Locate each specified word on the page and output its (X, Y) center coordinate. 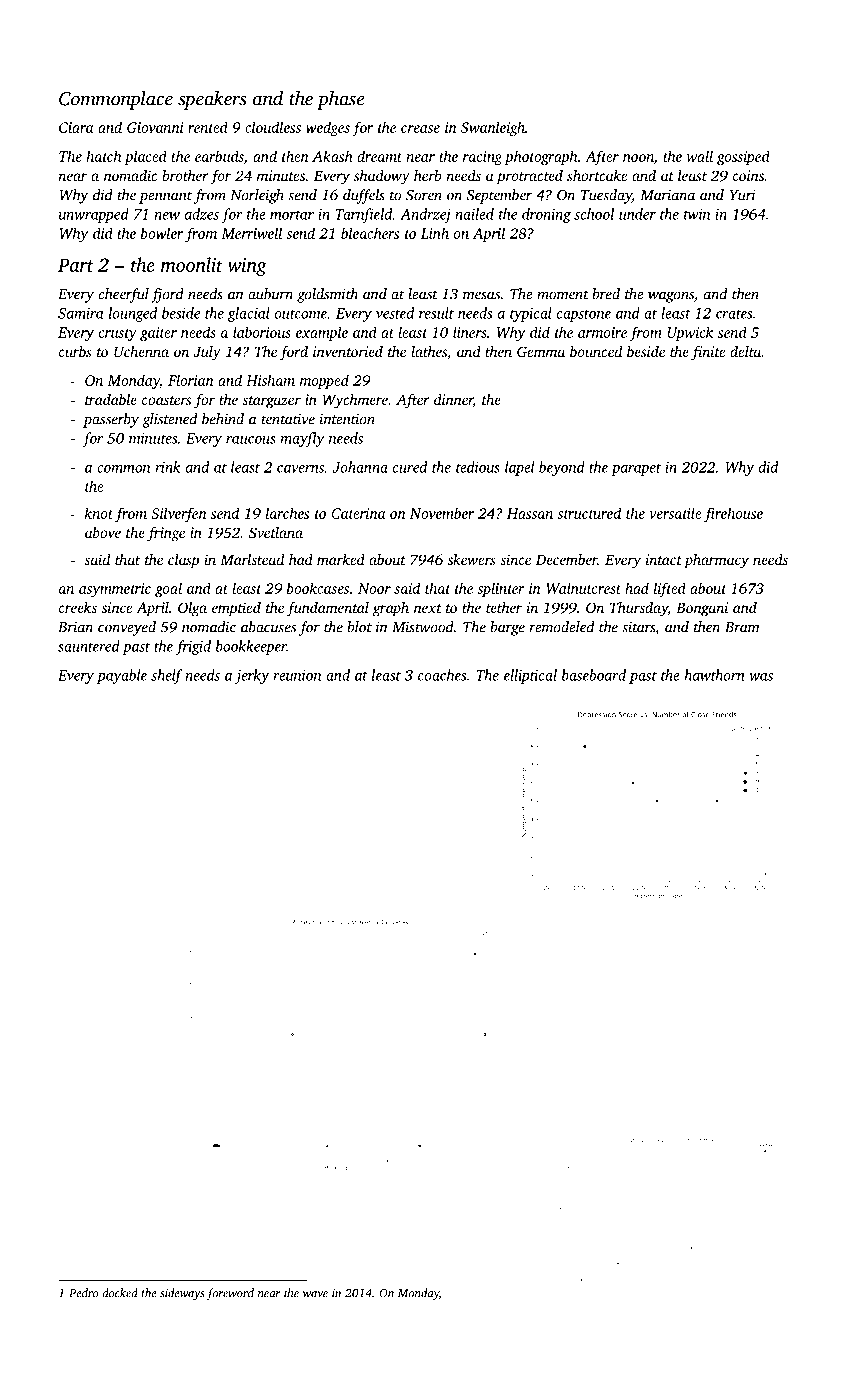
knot (99, 513)
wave (315, 1294)
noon (638, 158)
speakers (212, 100)
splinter (501, 589)
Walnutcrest (583, 588)
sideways (182, 1294)
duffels (364, 196)
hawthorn (714, 675)
